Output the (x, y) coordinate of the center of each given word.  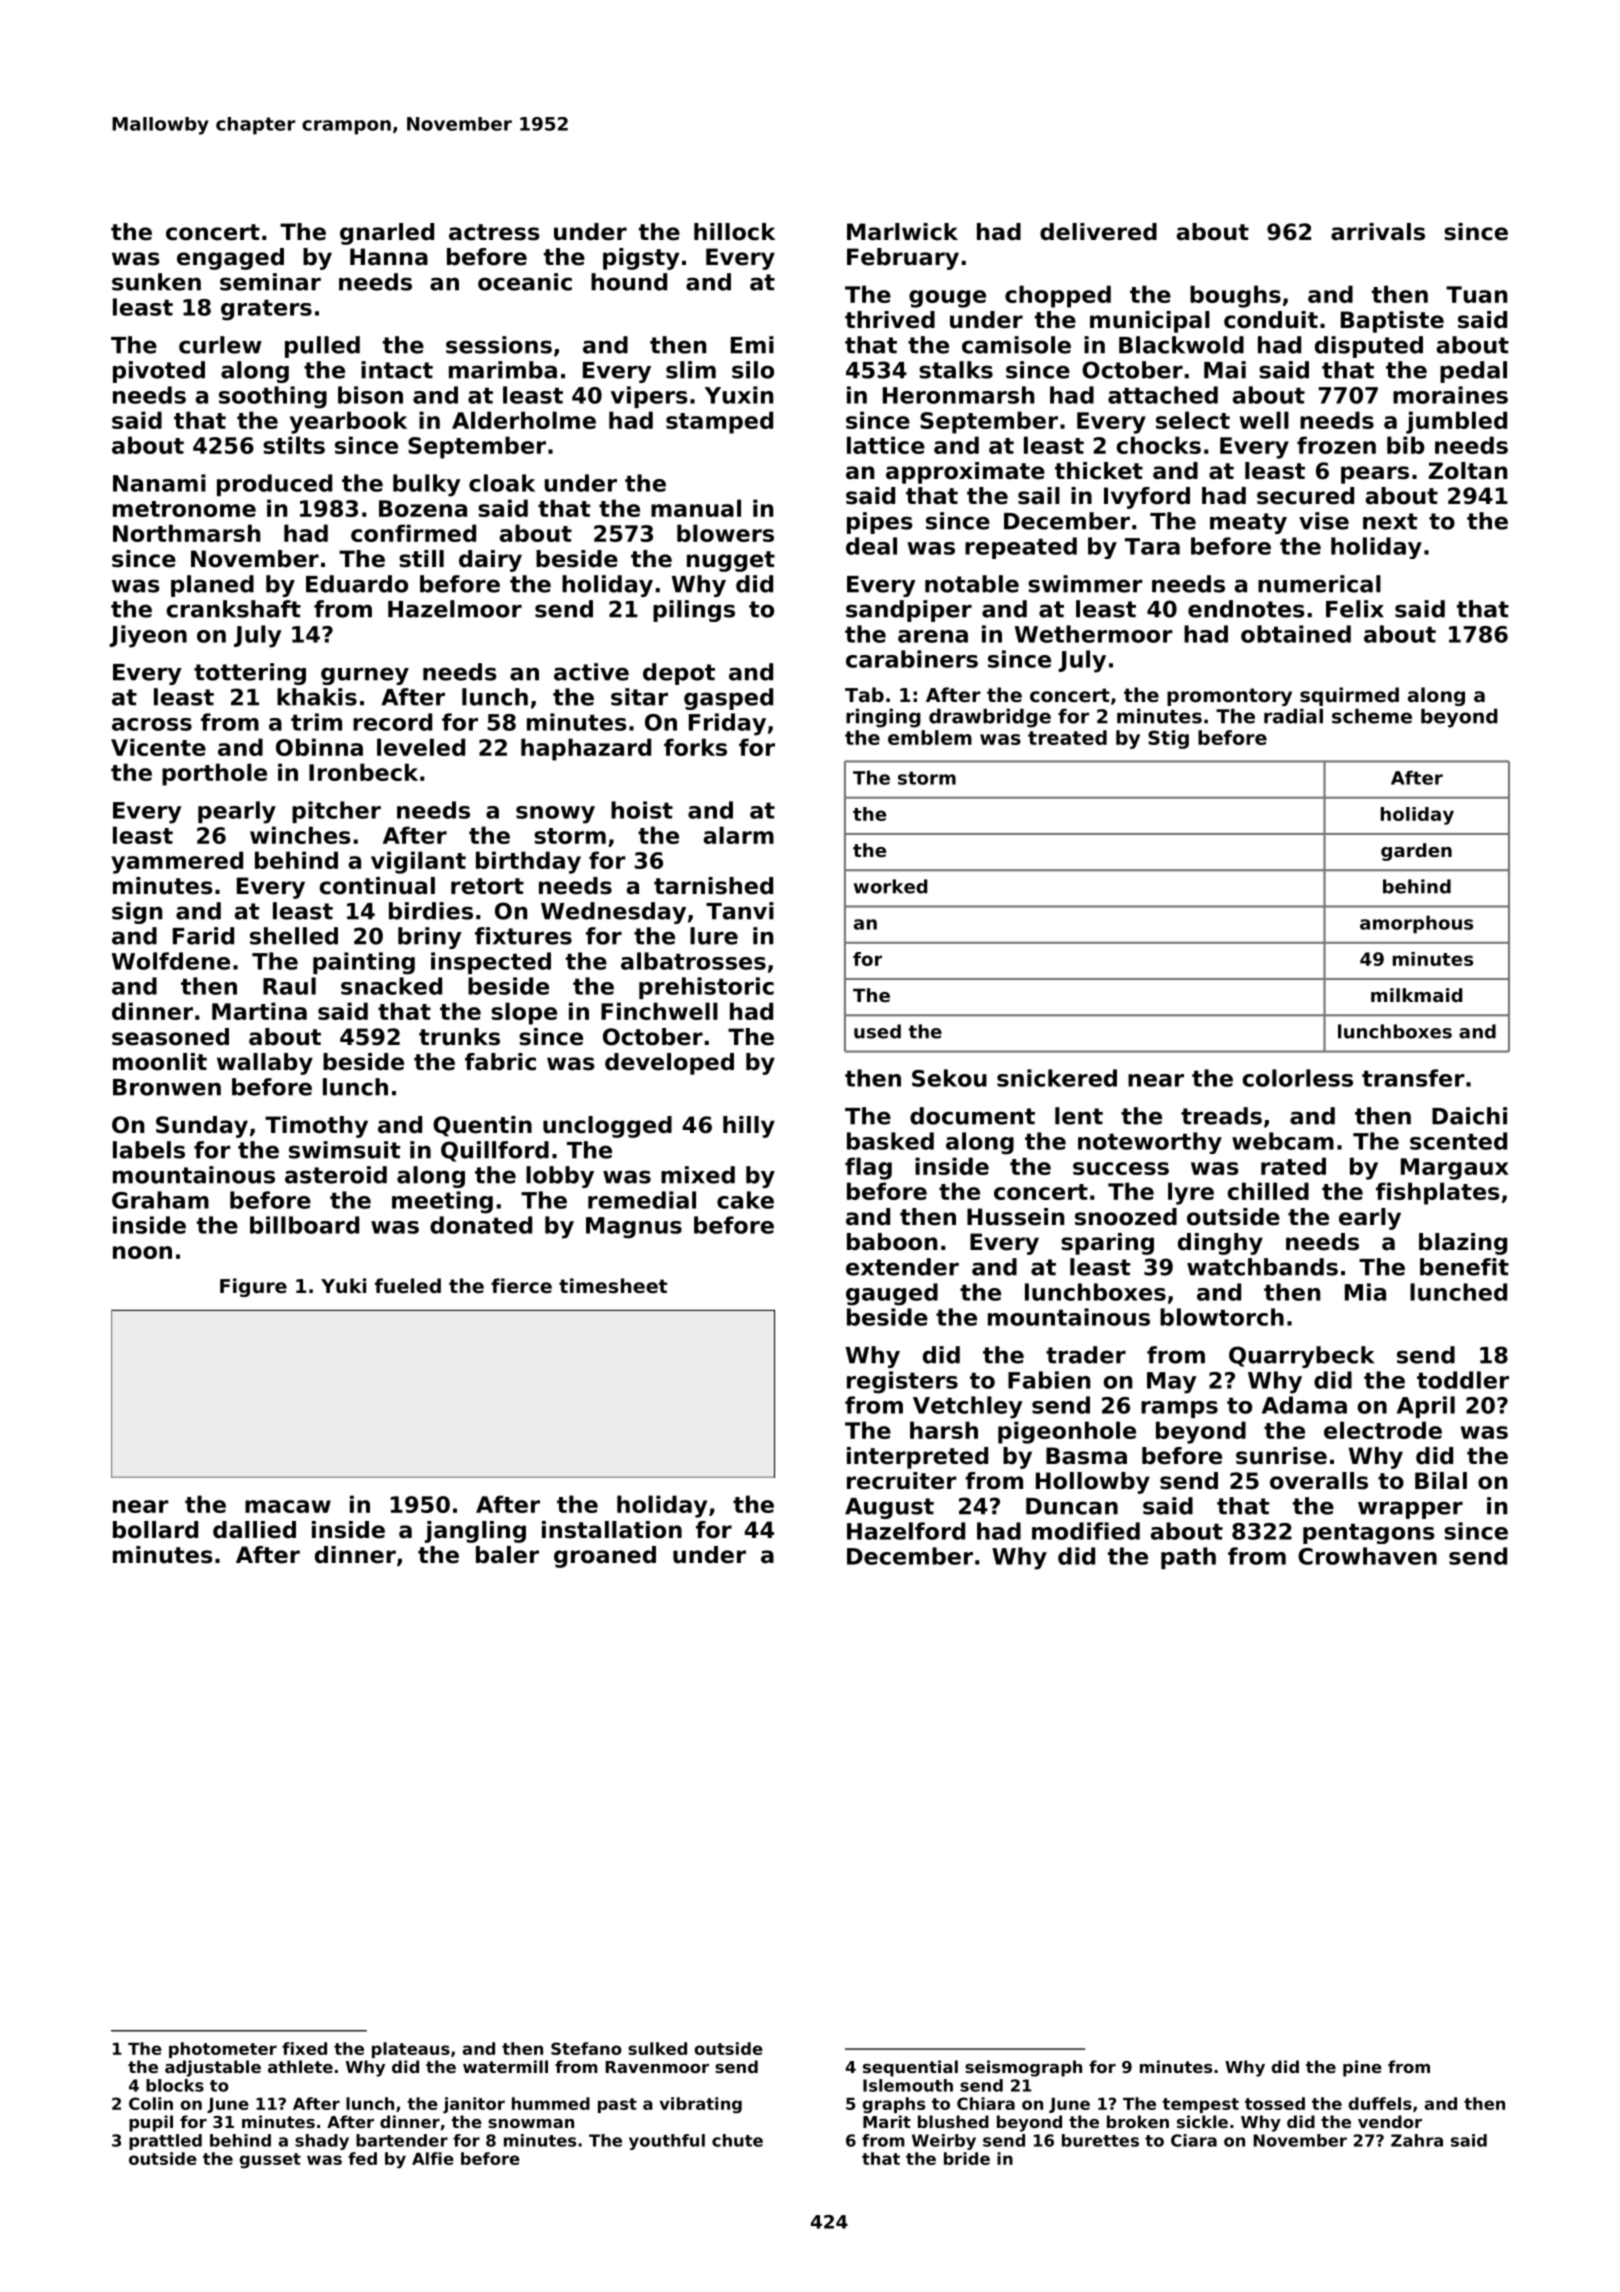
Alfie (433, 2158)
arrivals (1378, 232)
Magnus (634, 1228)
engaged (230, 259)
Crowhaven (1367, 1556)
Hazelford (906, 1531)
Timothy (316, 1127)
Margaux (1455, 1169)
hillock (734, 232)
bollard (155, 1530)
